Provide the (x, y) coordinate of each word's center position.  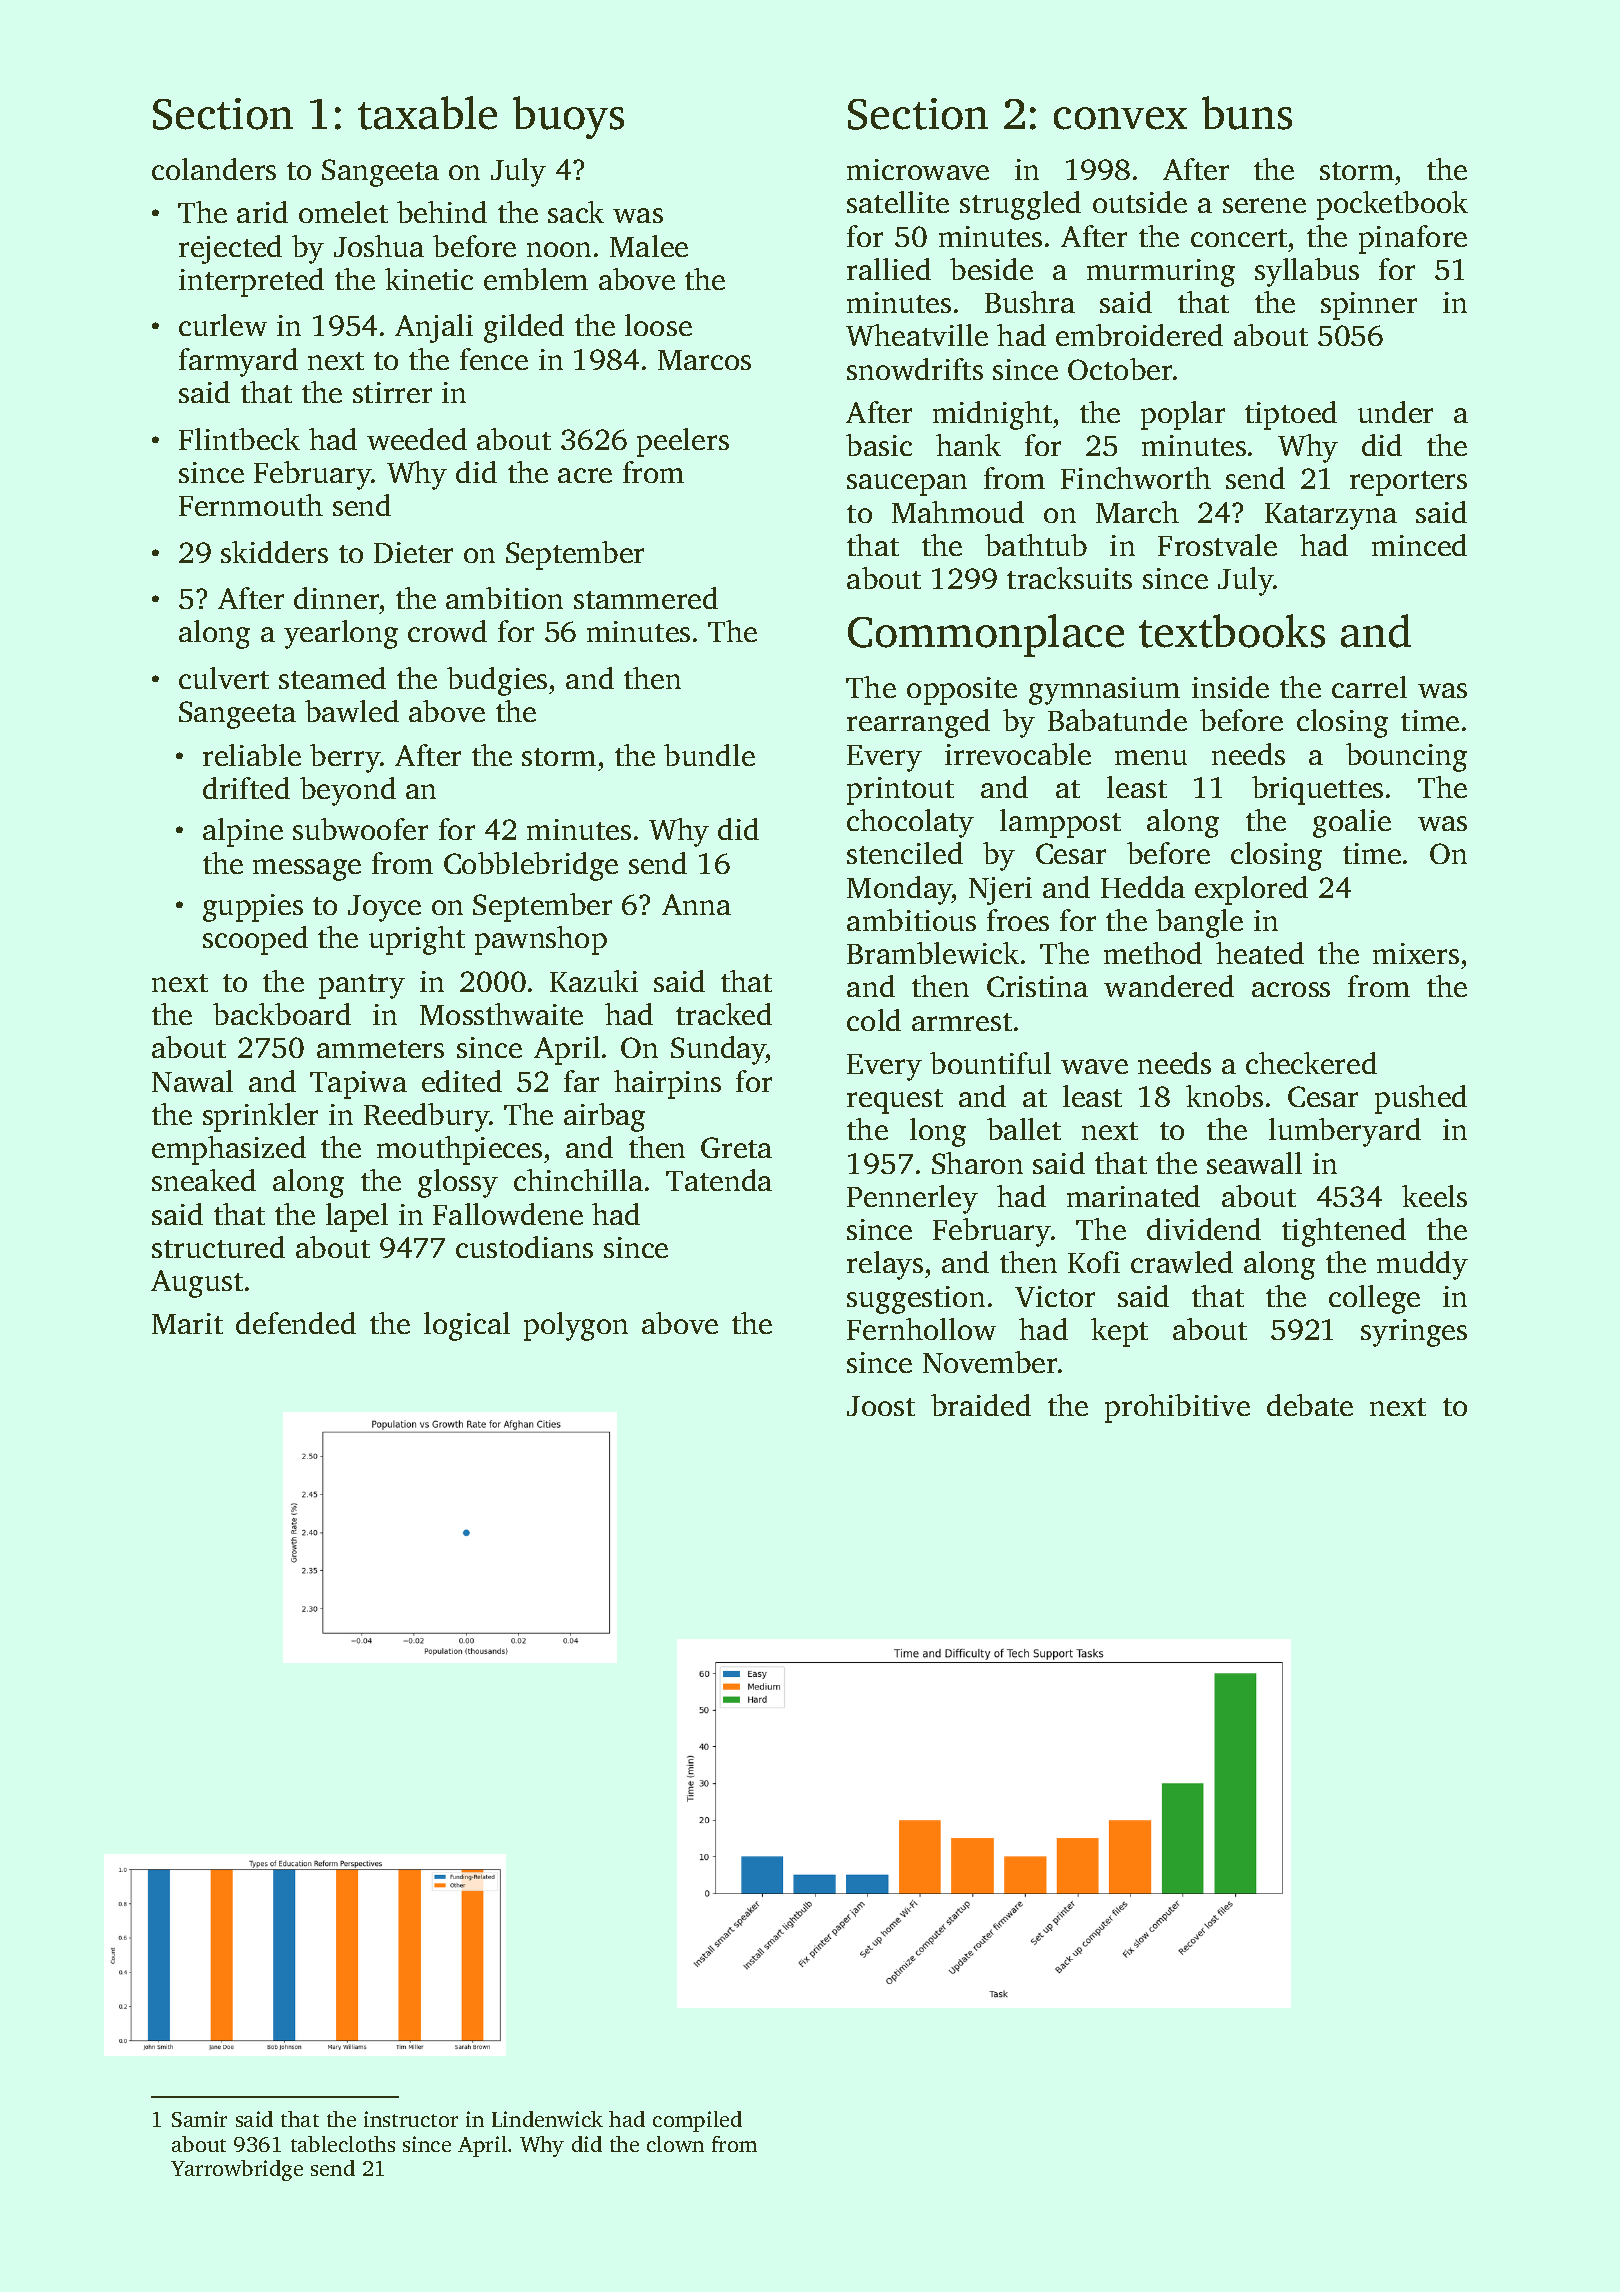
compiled (697, 2121)
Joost (881, 1406)
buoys (568, 117)
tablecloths (343, 2144)
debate (1310, 1405)
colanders (214, 169)
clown (675, 2144)
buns (1247, 113)
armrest (962, 1022)
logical (467, 1326)
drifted (246, 788)
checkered (1311, 1063)
